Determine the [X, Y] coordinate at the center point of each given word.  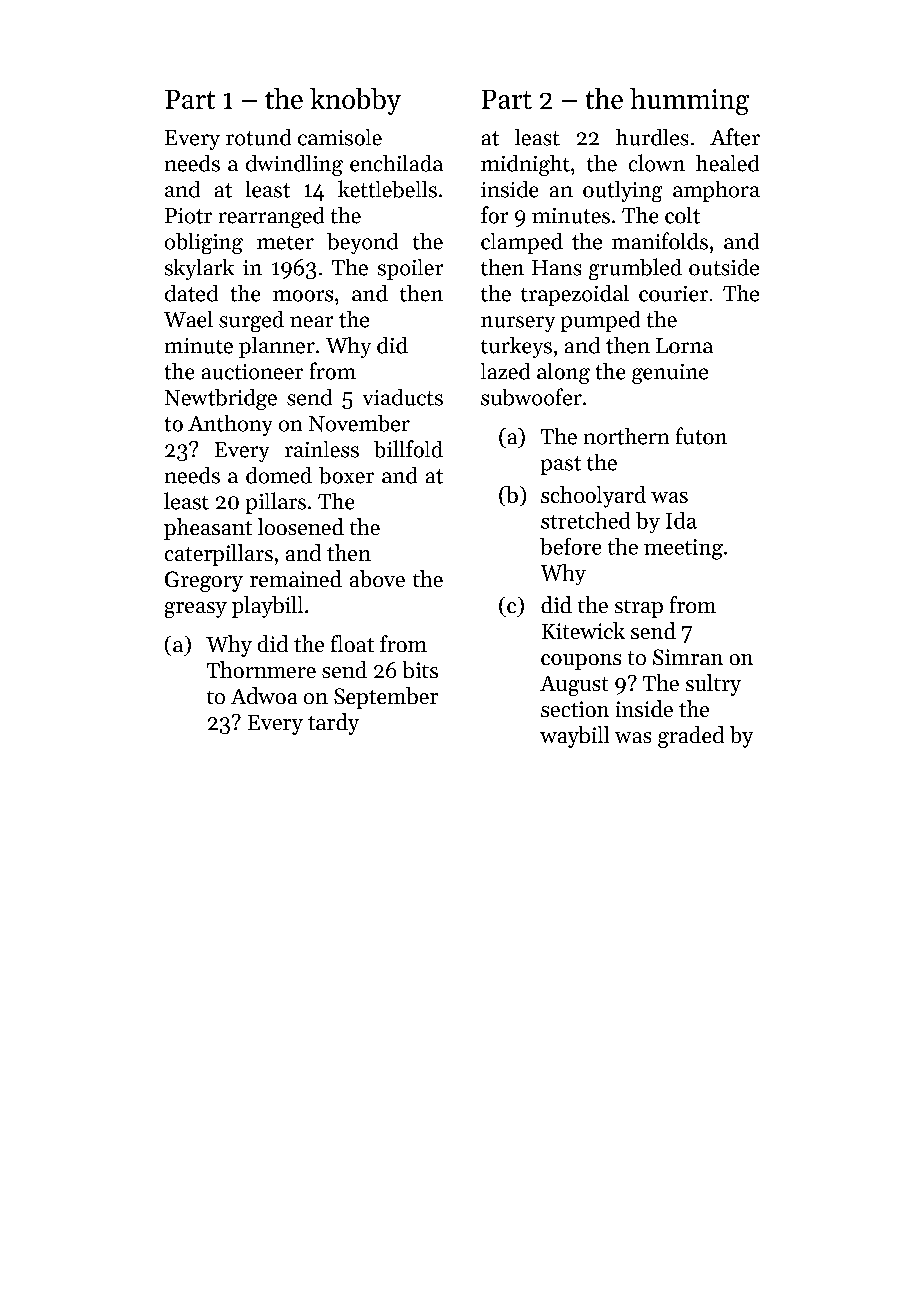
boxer [346, 475]
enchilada [396, 163]
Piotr [188, 216]
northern [626, 436]
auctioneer [252, 372]
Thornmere [261, 669]
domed [279, 475]
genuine [670, 374]
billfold [408, 449]
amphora [716, 191]
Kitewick [583, 630]
